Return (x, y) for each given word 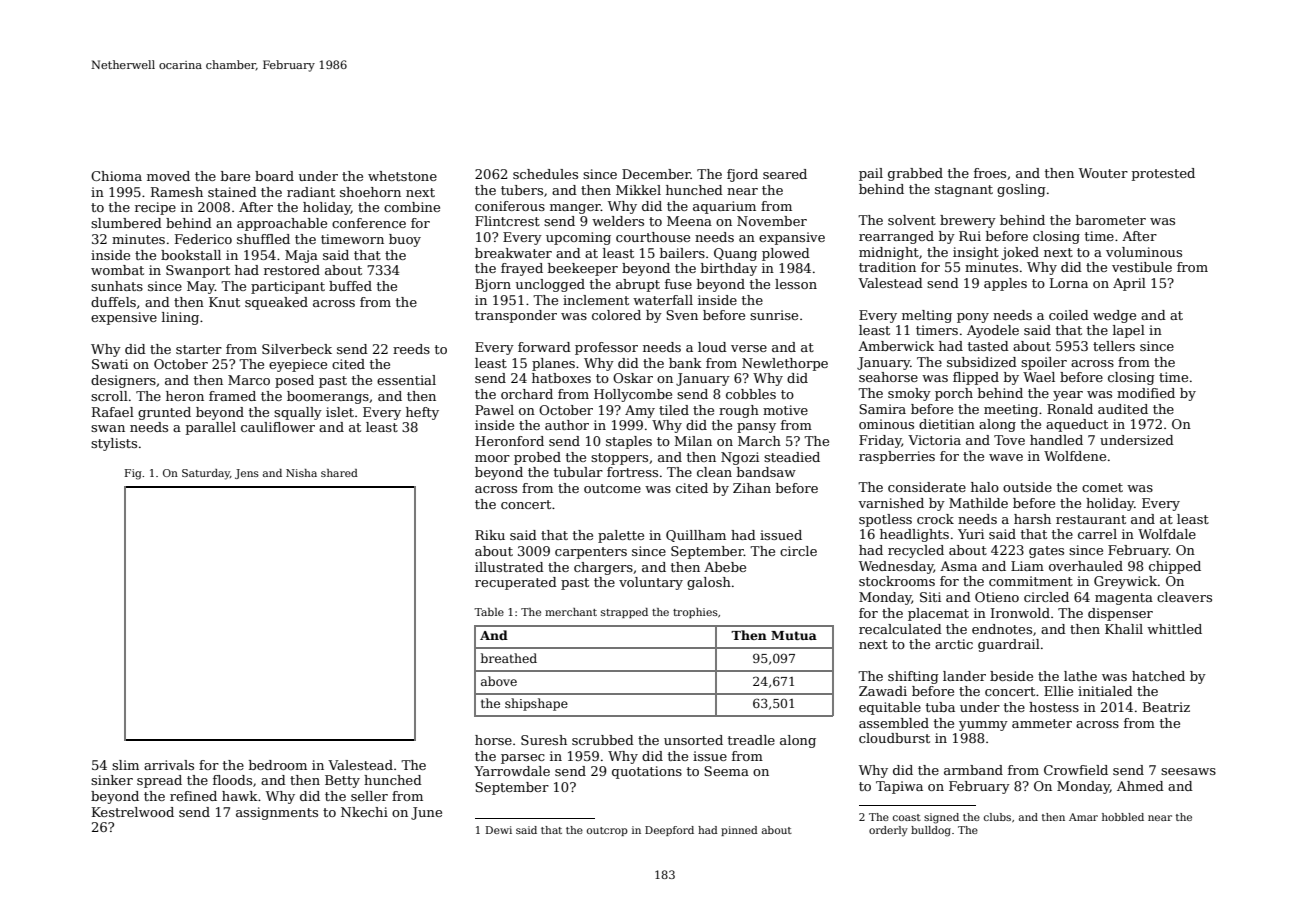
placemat (938, 614)
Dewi (499, 830)
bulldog (931, 831)
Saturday (206, 474)
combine (412, 207)
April (1129, 284)
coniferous (510, 206)
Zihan (752, 488)
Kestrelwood (133, 812)
